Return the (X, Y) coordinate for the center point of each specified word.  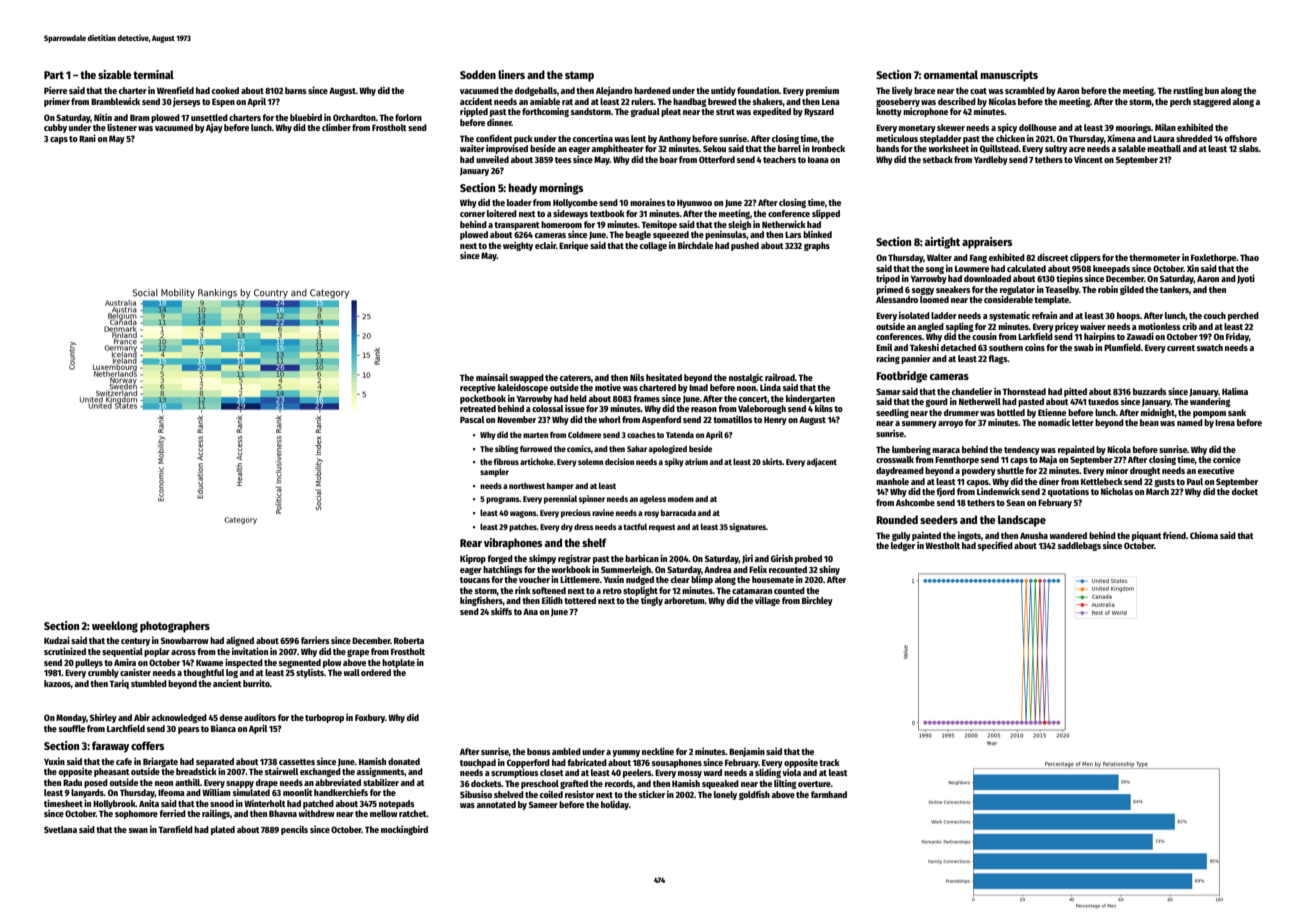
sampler (494, 472)
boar (669, 159)
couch (1215, 315)
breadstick (196, 771)
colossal (547, 408)
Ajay (214, 128)
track (829, 762)
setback (938, 159)
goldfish (754, 795)
